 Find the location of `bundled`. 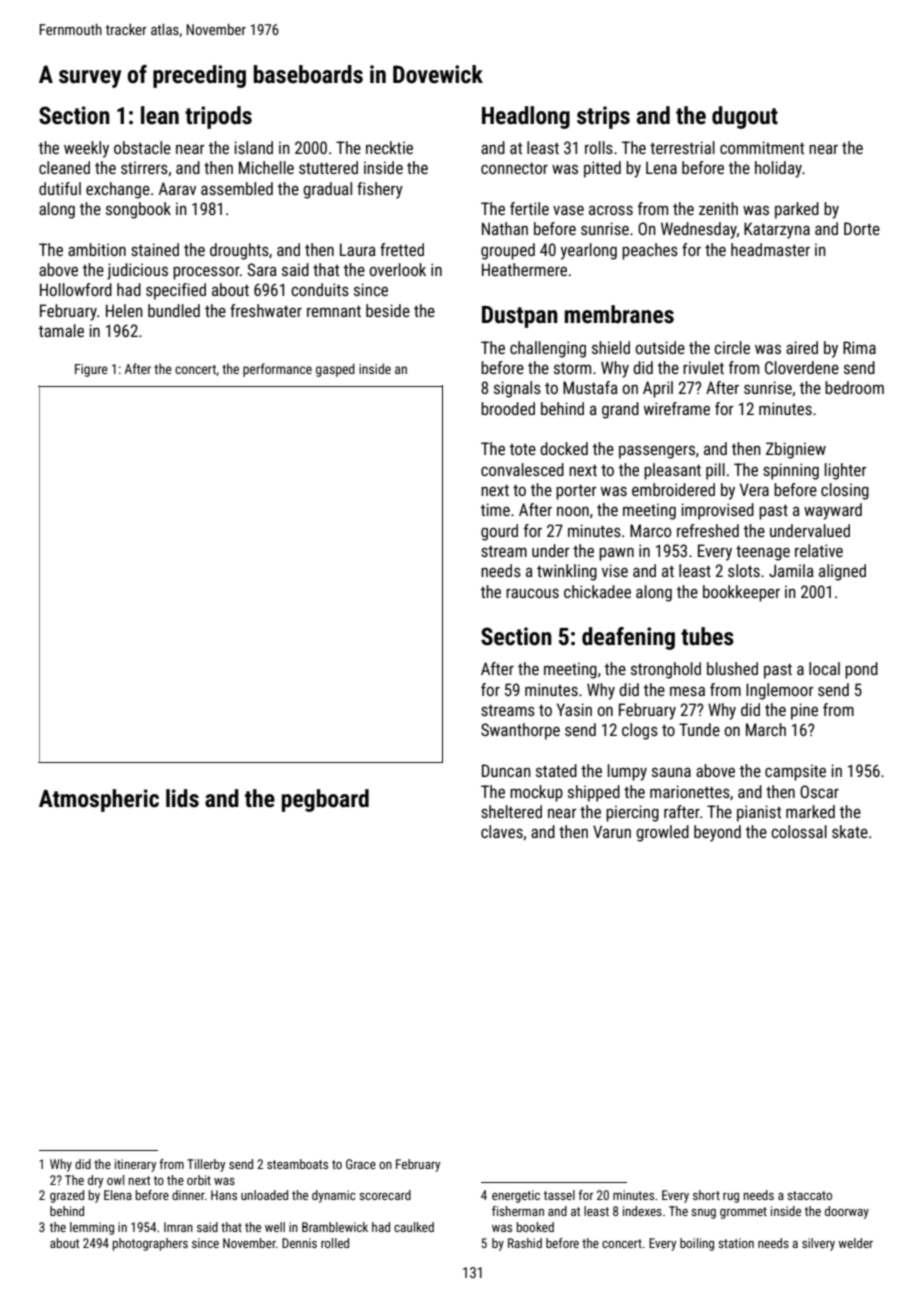

bundled is located at coordinates (174, 310).
